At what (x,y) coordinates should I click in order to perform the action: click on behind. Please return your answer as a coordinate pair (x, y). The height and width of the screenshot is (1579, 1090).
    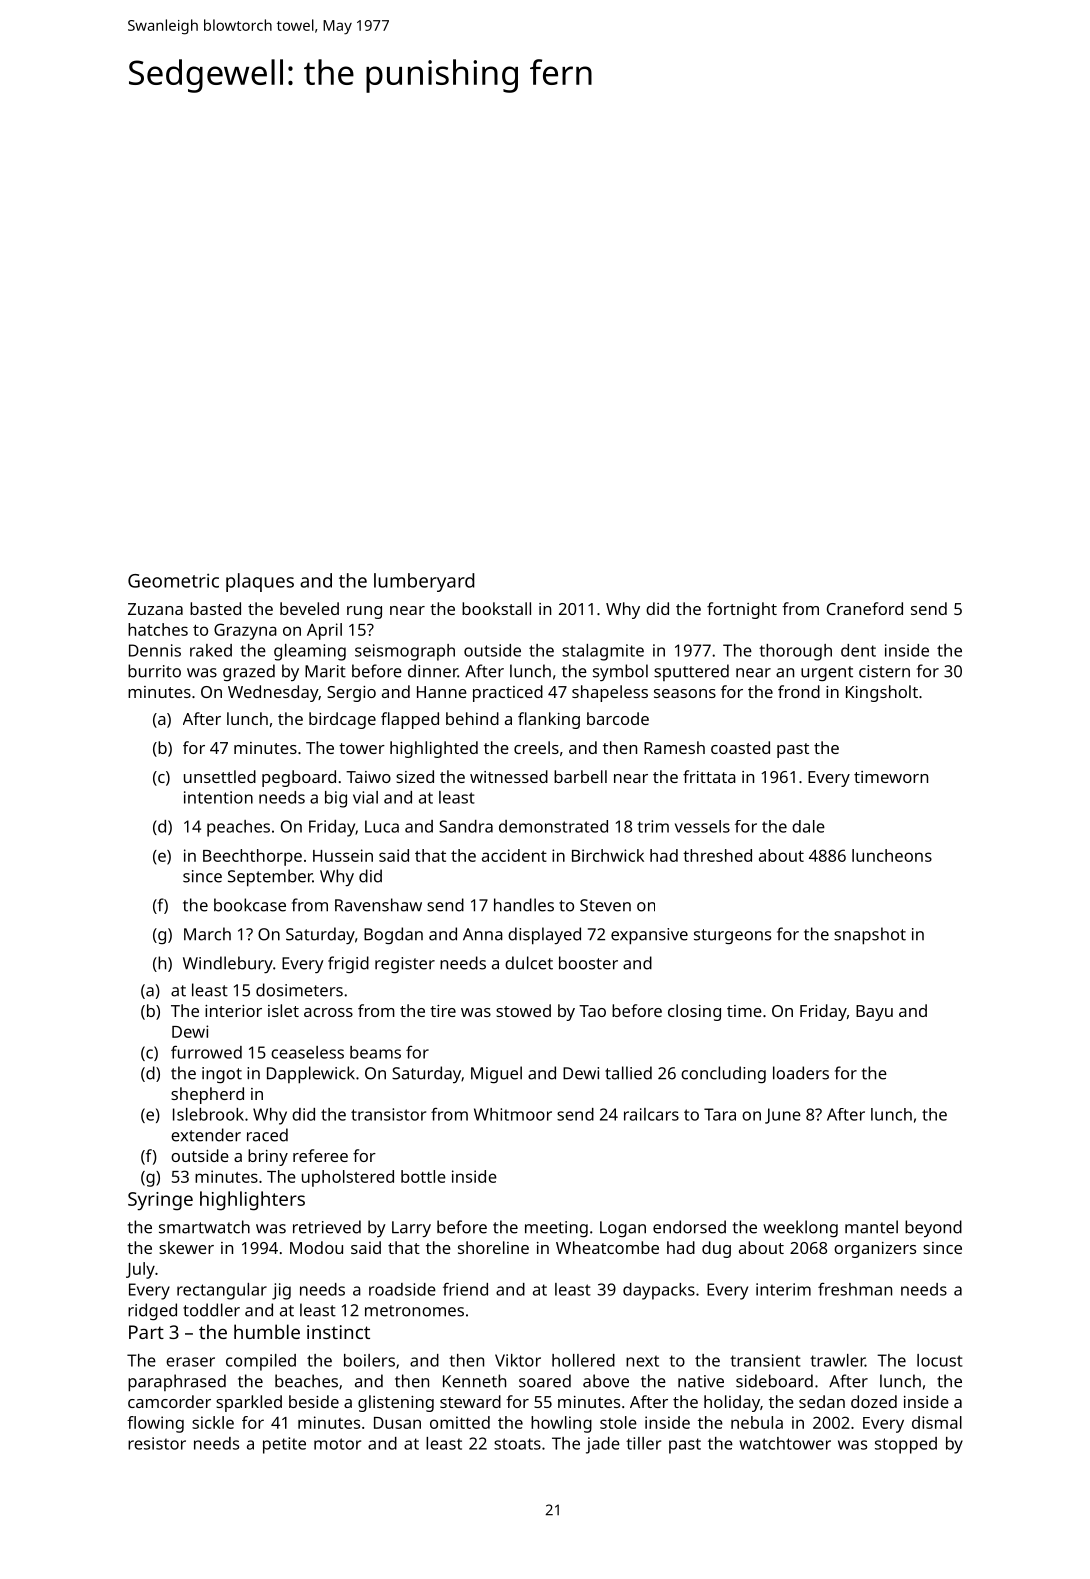
    Looking at the image, I should click on (472, 718).
